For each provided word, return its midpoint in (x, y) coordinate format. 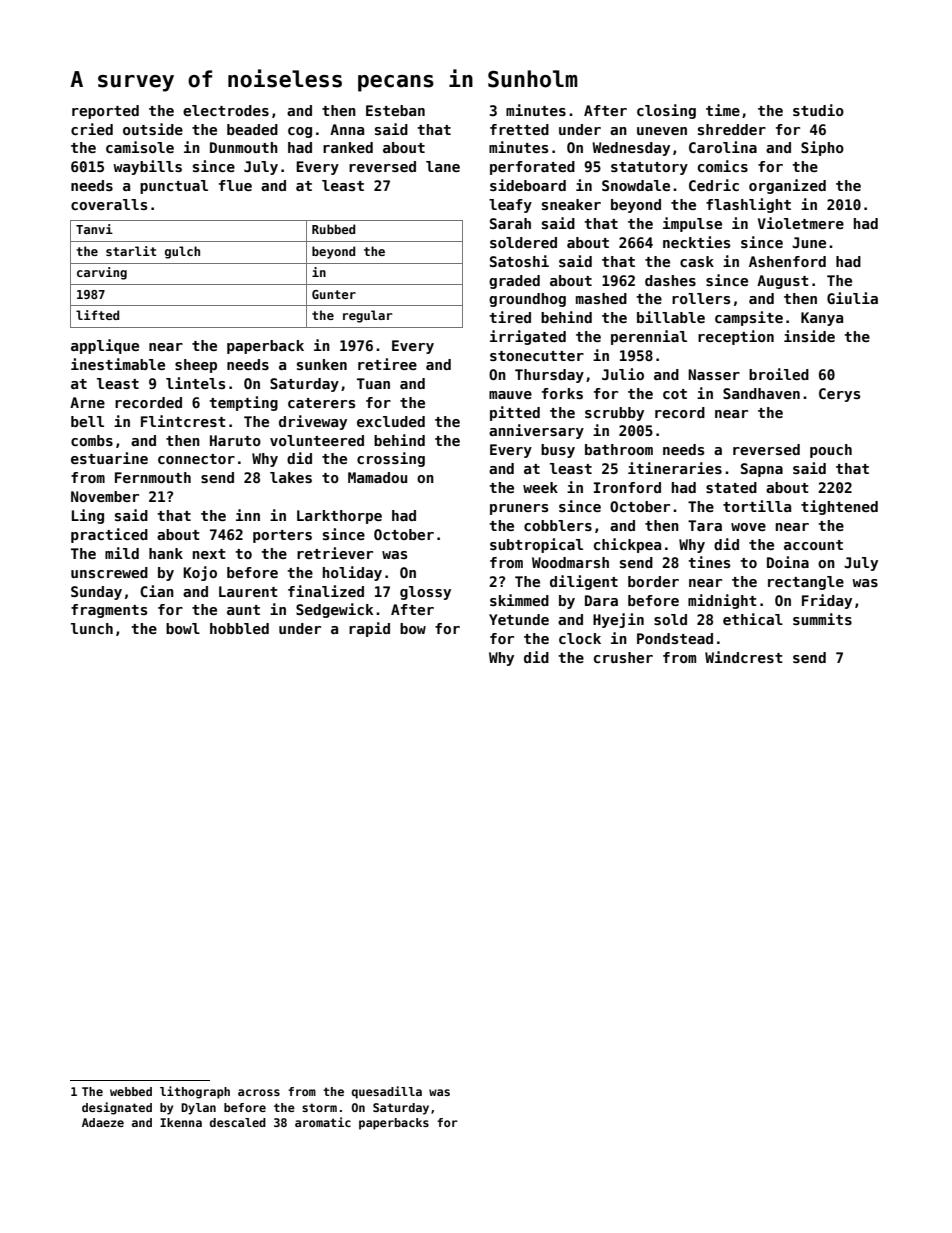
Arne (87, 402)
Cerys (839, 395)
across (259, 1092)
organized (787, 186)
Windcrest (744, 657)
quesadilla (387, 1092)
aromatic (323, 1122)
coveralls (109, 204)
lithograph (195, 1092)
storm (319, 1107)
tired (510, 317)
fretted (519, 129)
